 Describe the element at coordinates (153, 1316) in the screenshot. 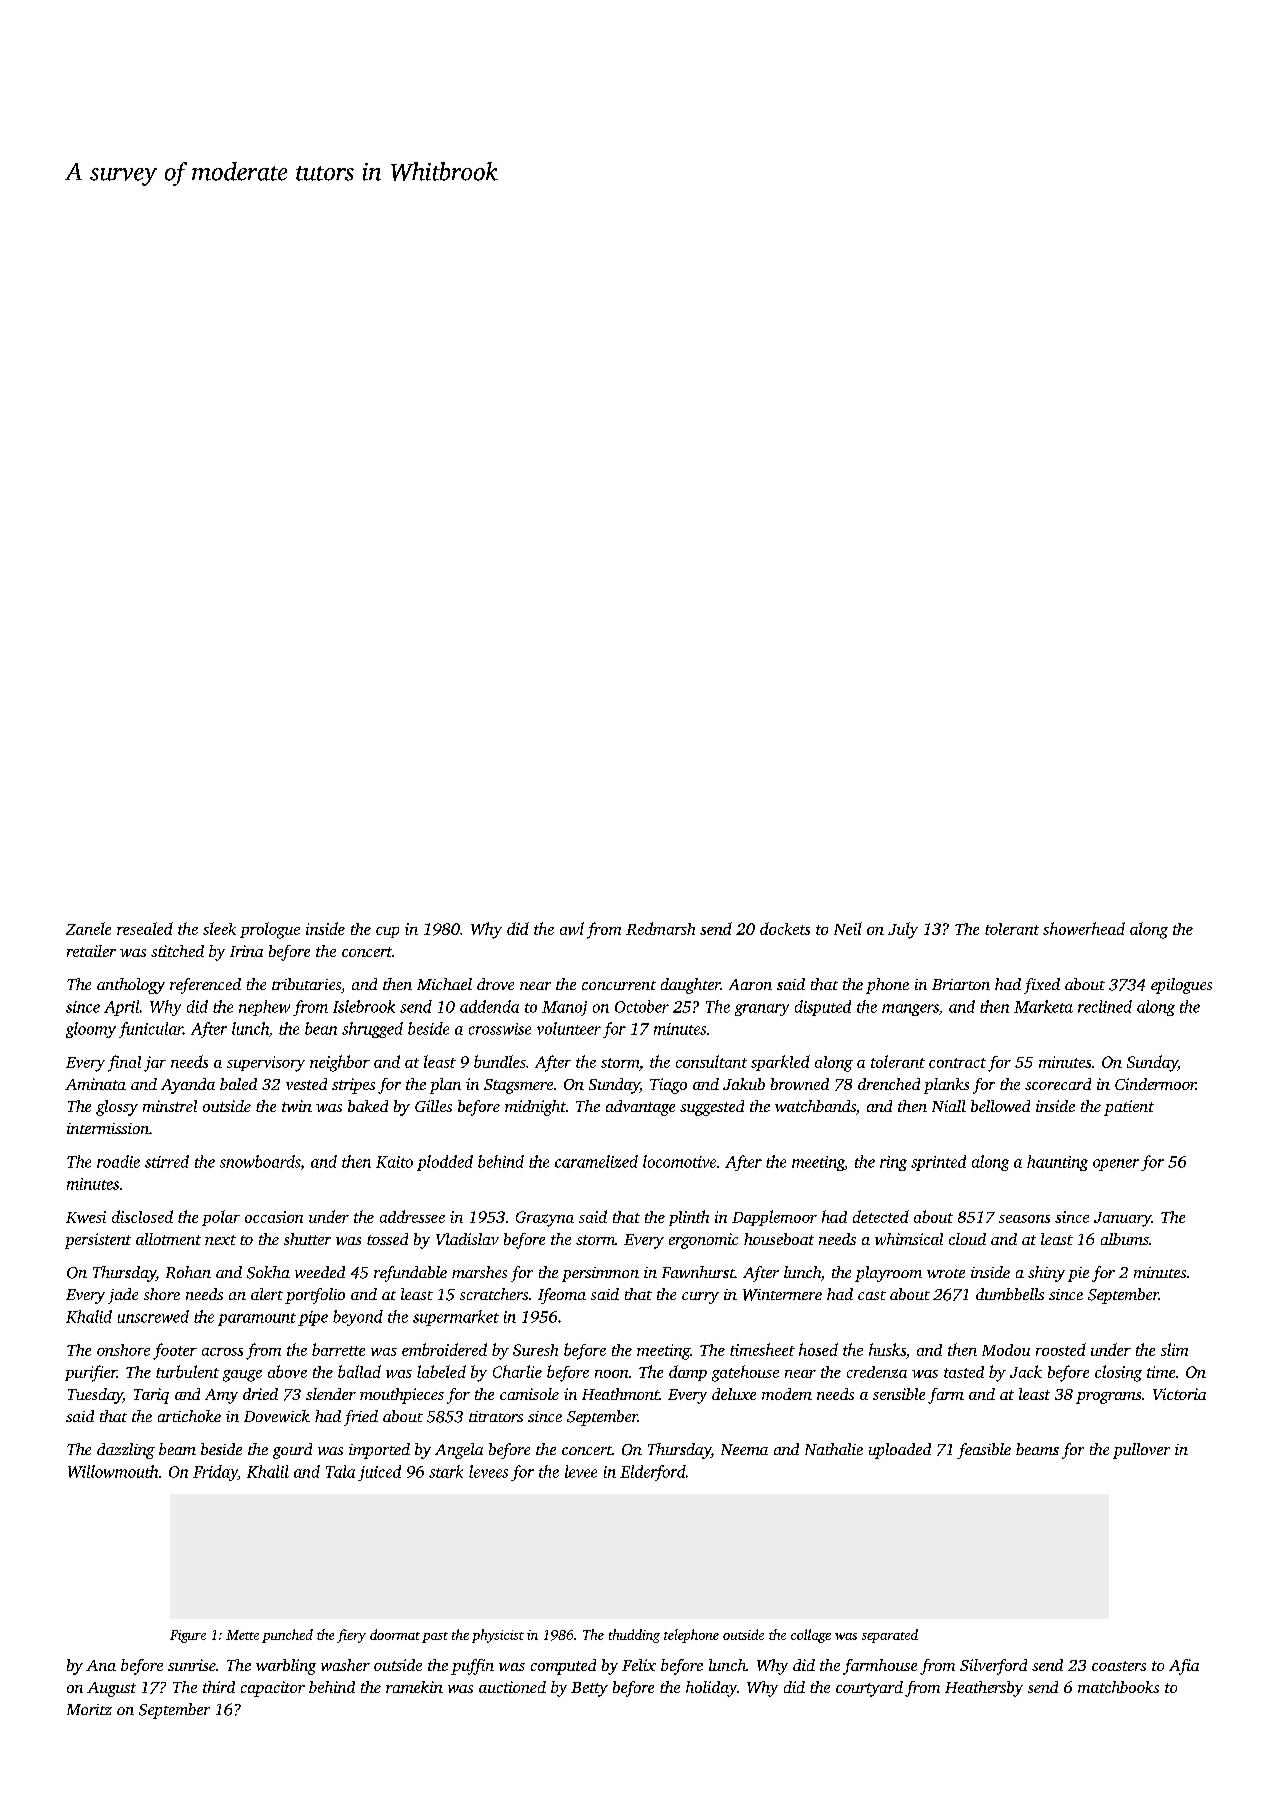

I see `unscrewed` at that location.
